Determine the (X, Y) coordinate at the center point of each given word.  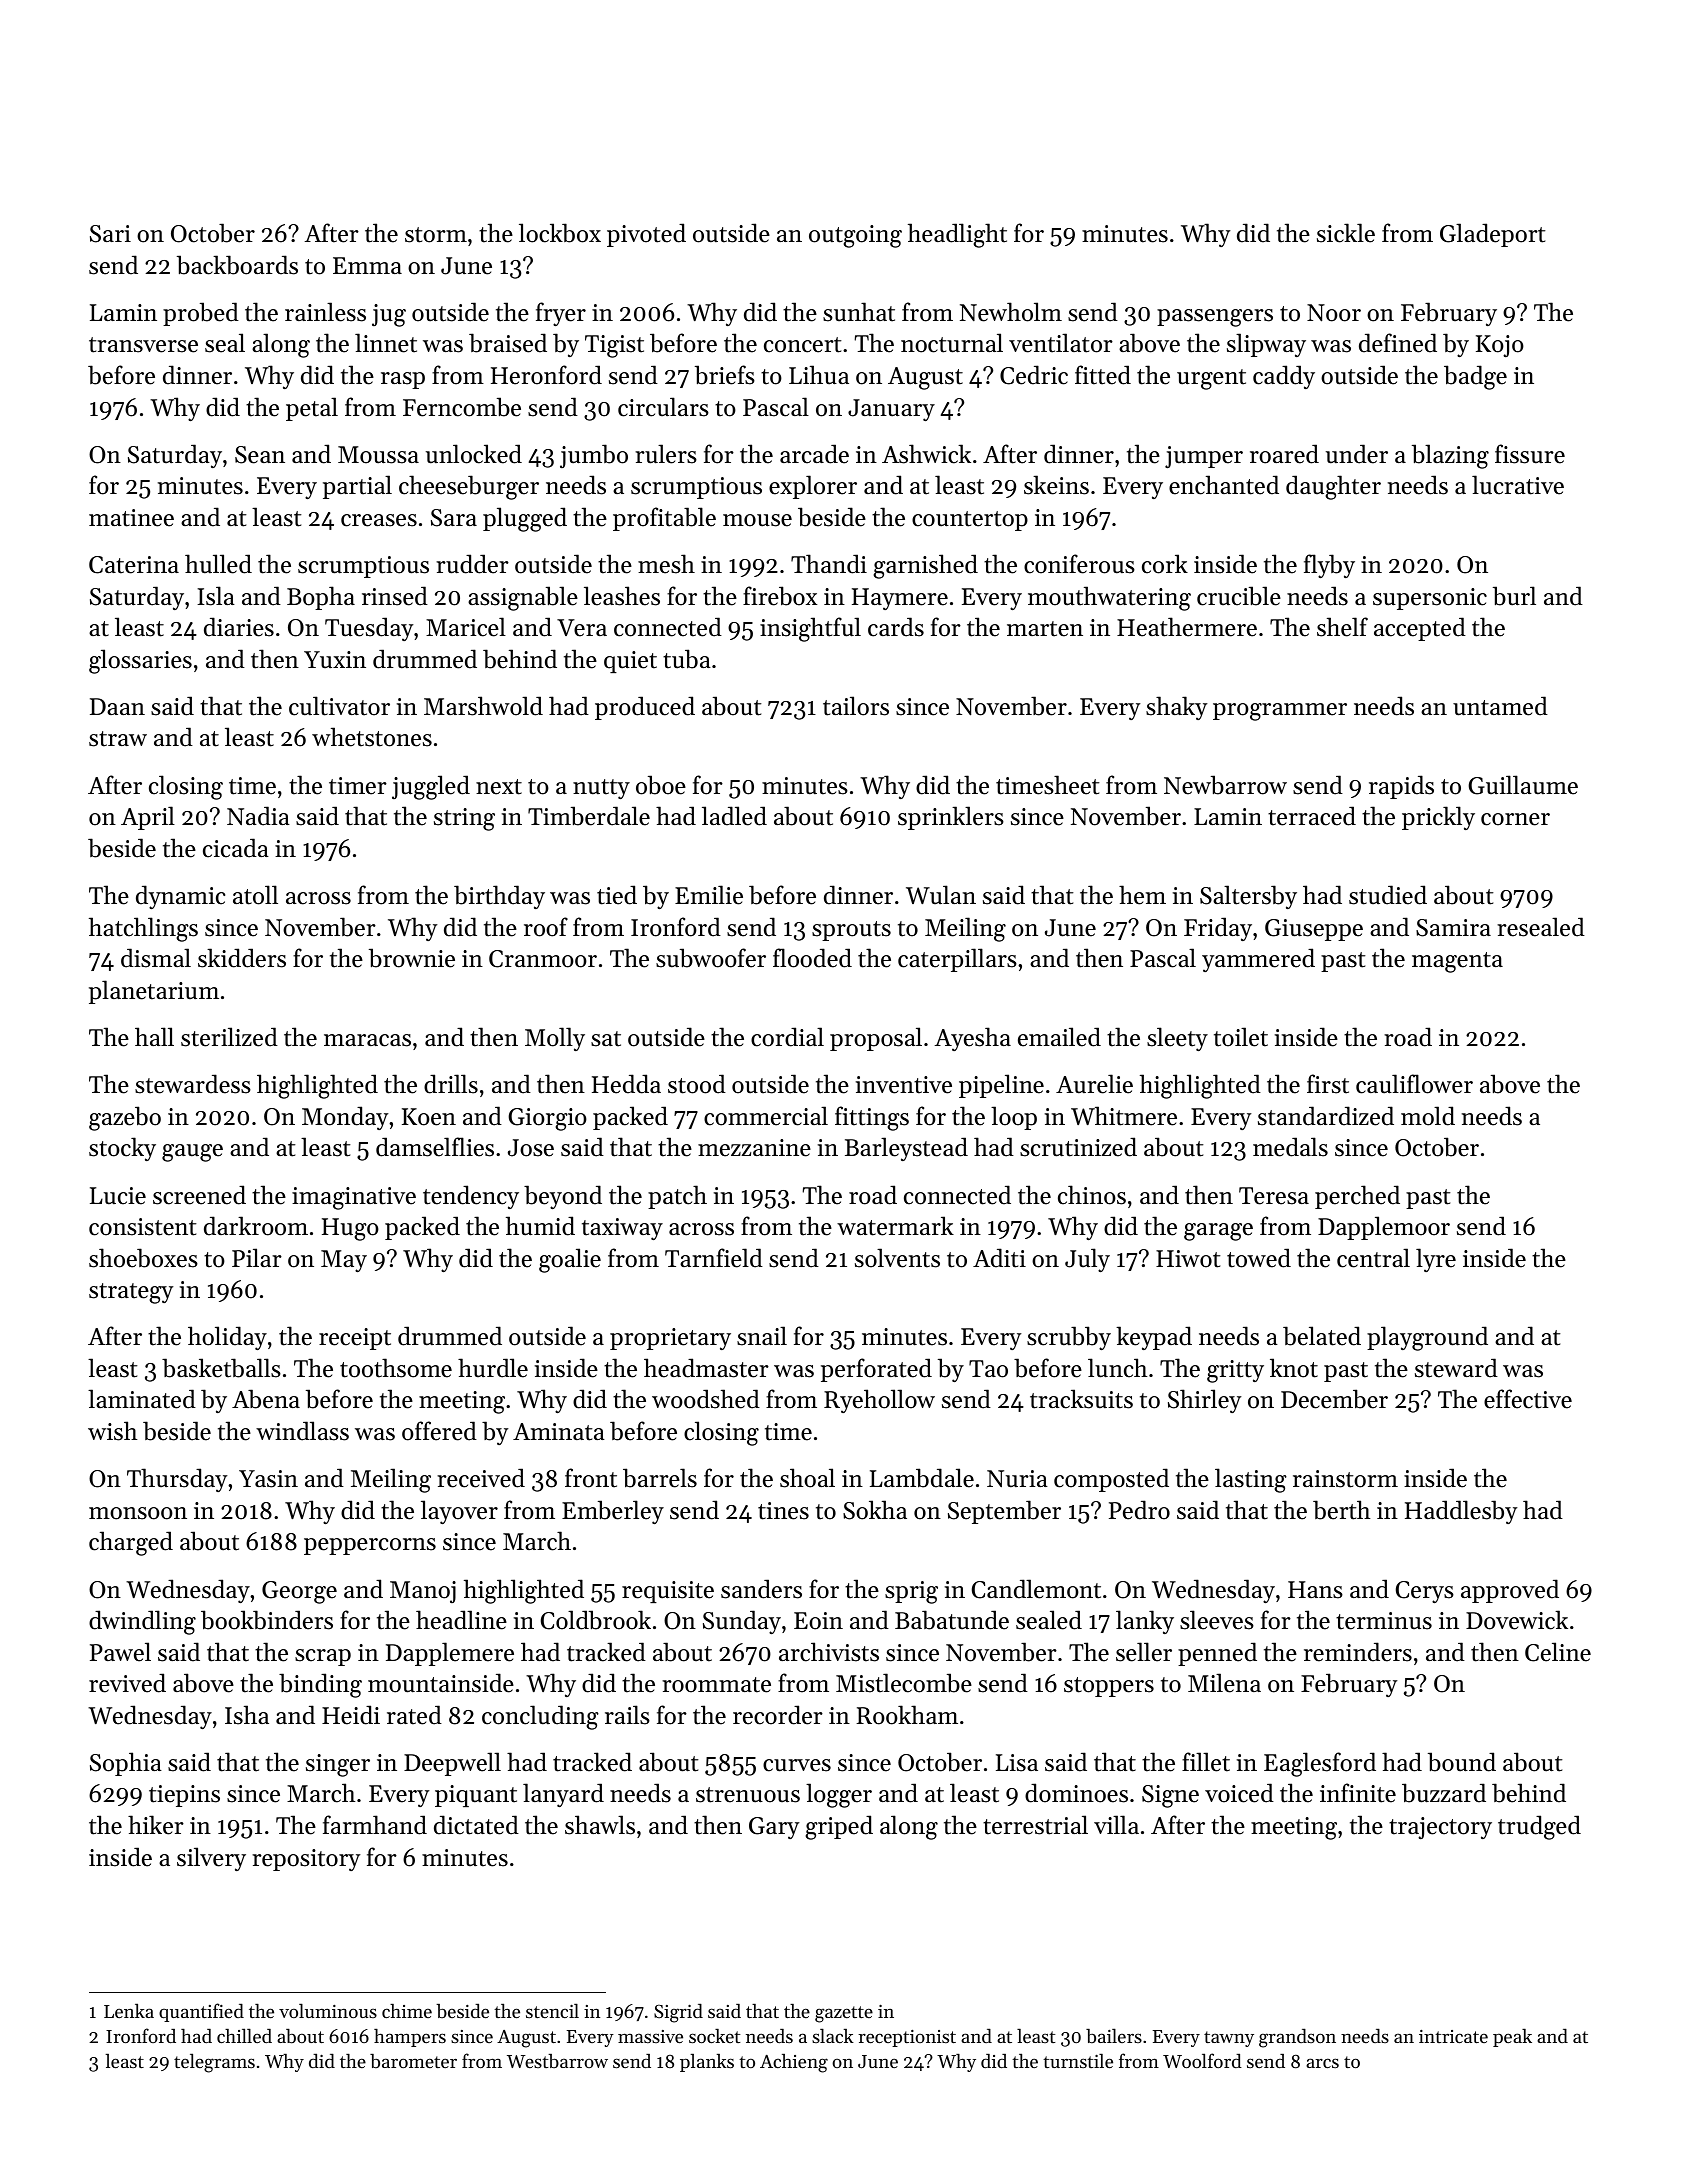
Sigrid (678, 2013)
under (1357, 454)
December (1334, 1399)
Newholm (1011, 312)
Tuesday (369, 629)
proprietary (670, 1339)
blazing (1450, 456)
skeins (1056, 485)
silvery (211, 1859)
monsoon (138, 1513)
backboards (237, 265)
